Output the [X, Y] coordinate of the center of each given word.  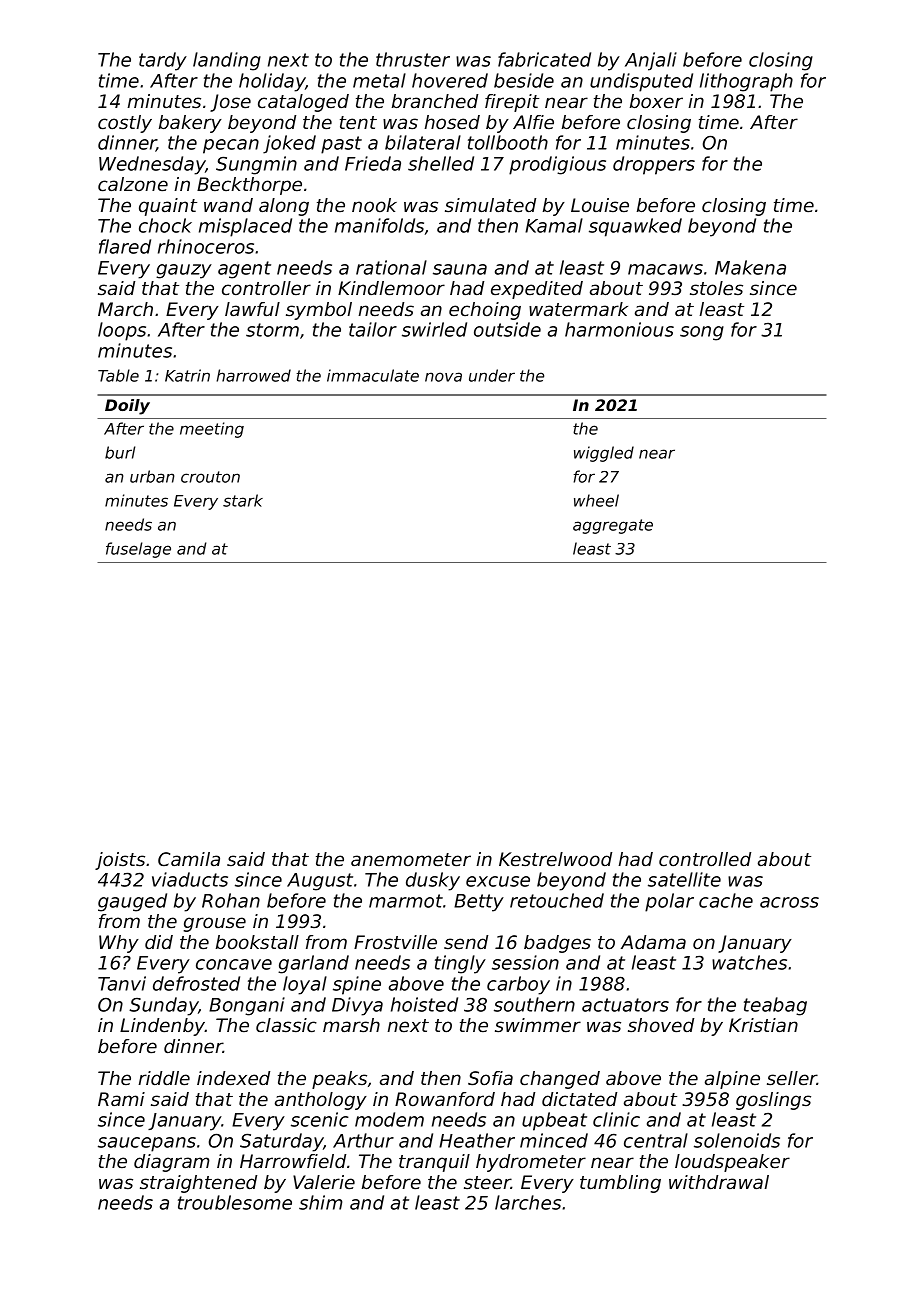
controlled [705, 859]
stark [243, 500]
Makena [750, 267]
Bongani [247, 1006]
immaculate [373, 375]
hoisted [424, 1004]
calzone [133, 184]
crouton [210, 477]
